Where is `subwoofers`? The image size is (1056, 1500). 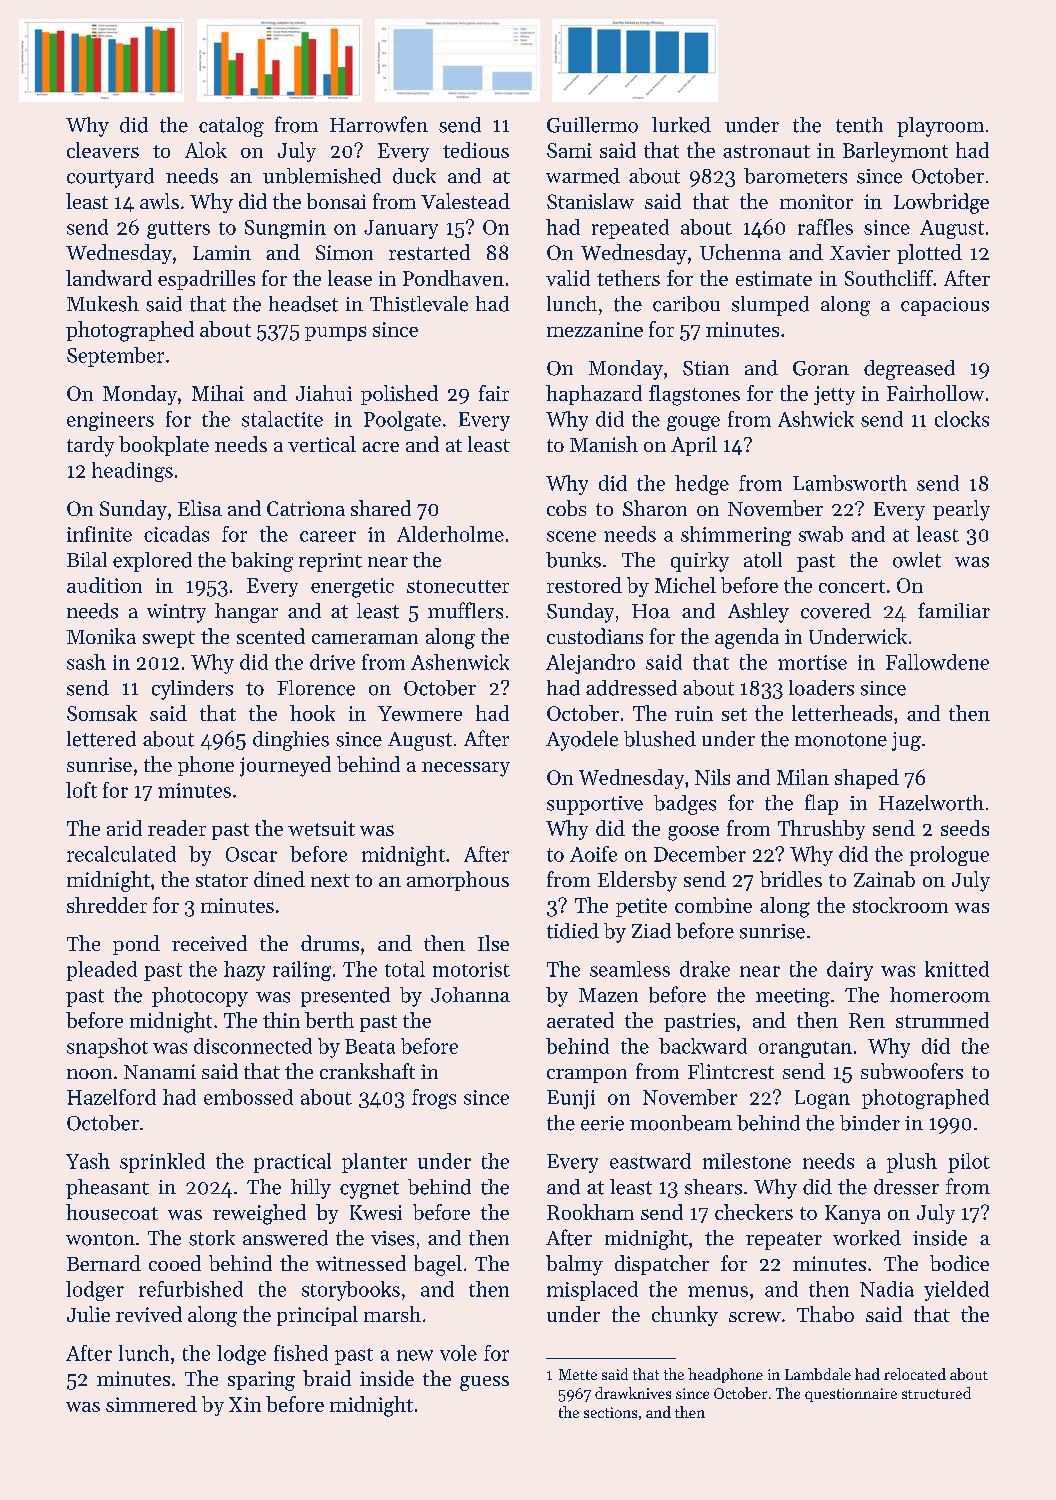 subwoofers is located at coordinates (912, 1071).
